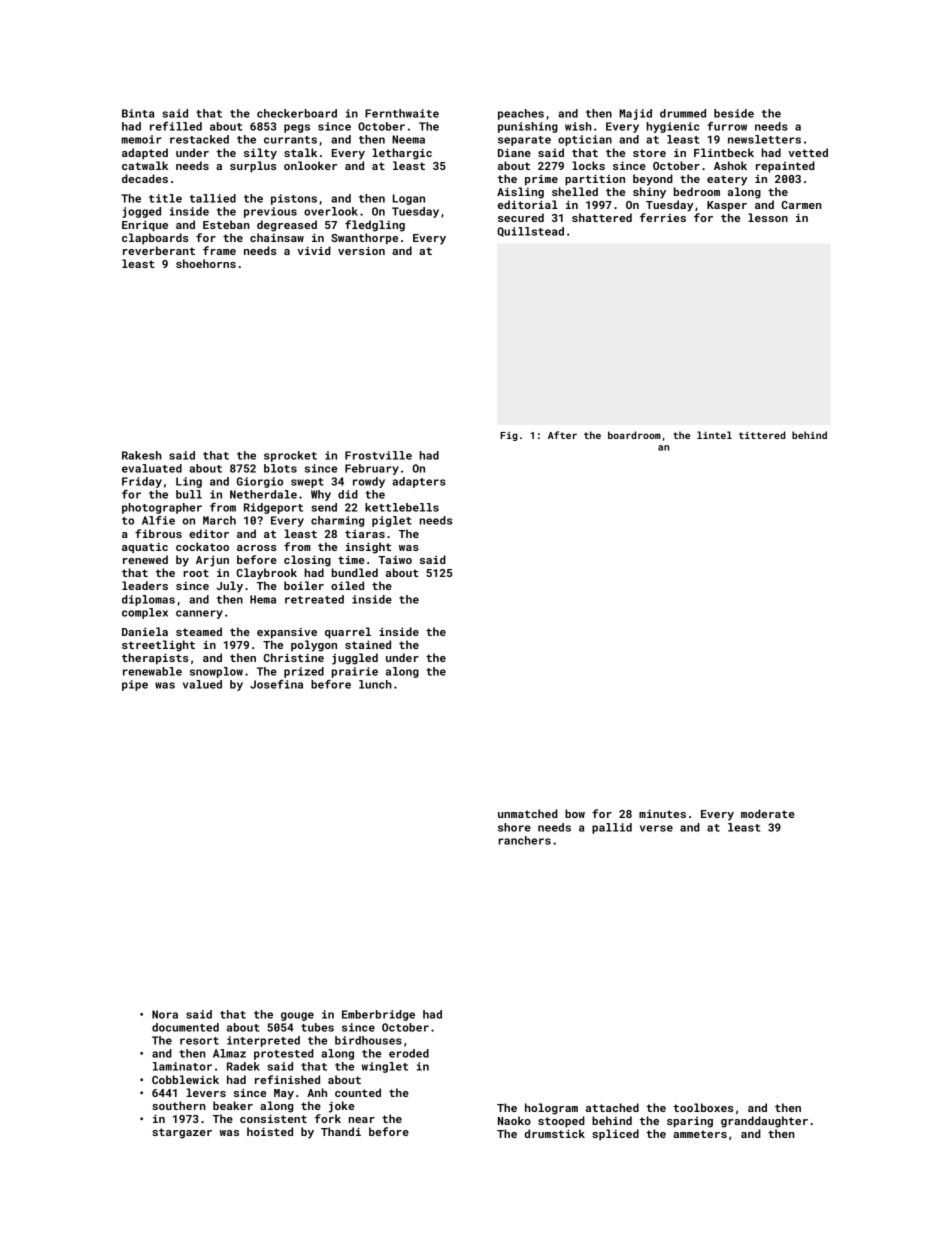  What do you see at coordinates (802, 205) in the screenshot?
I see `Carmen` at bounding box center [802, 205].
